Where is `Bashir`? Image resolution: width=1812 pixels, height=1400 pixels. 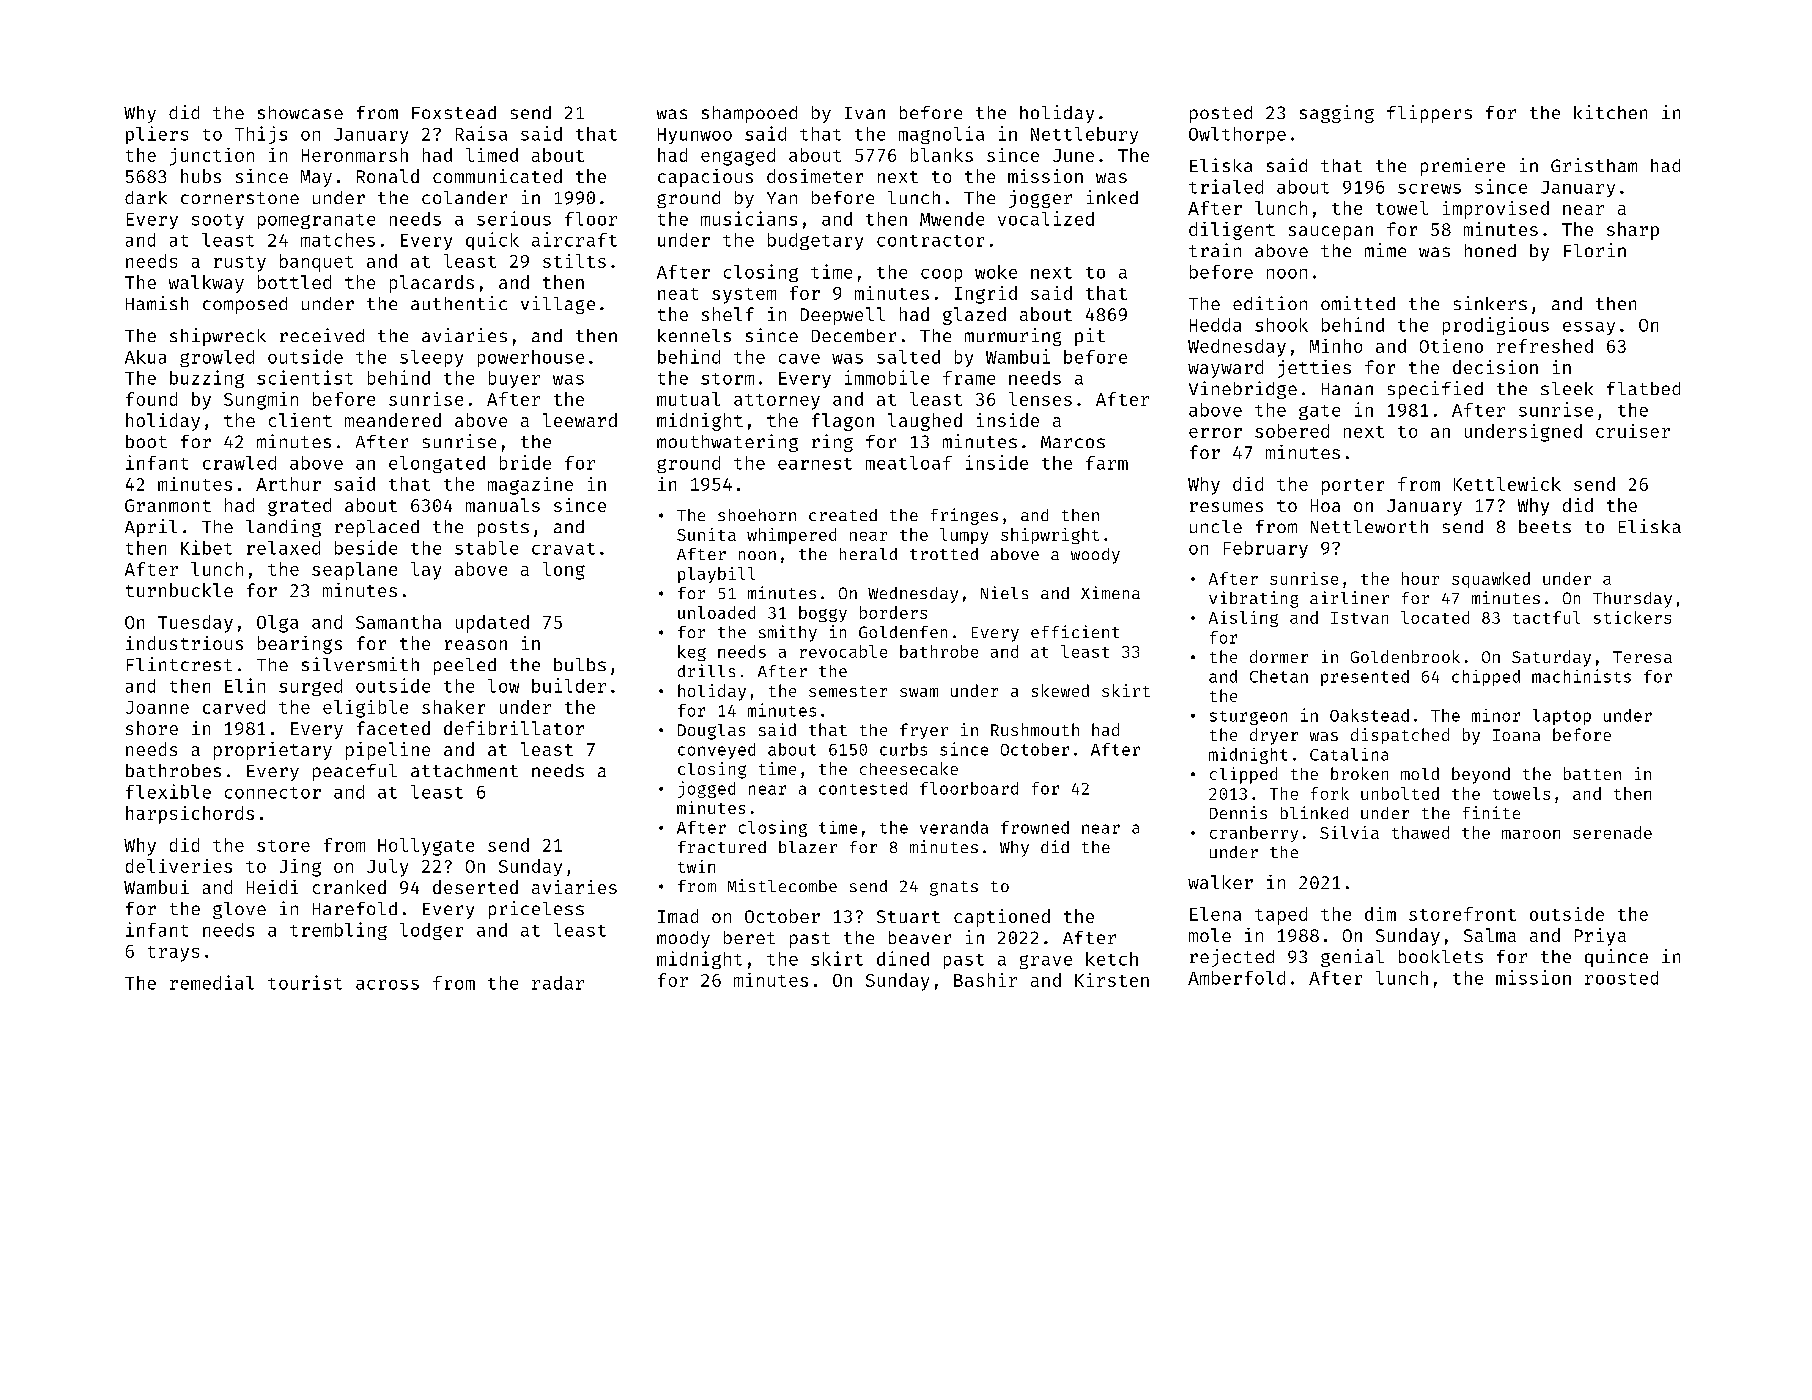
Bashir is located at coordinates (985, 980).
